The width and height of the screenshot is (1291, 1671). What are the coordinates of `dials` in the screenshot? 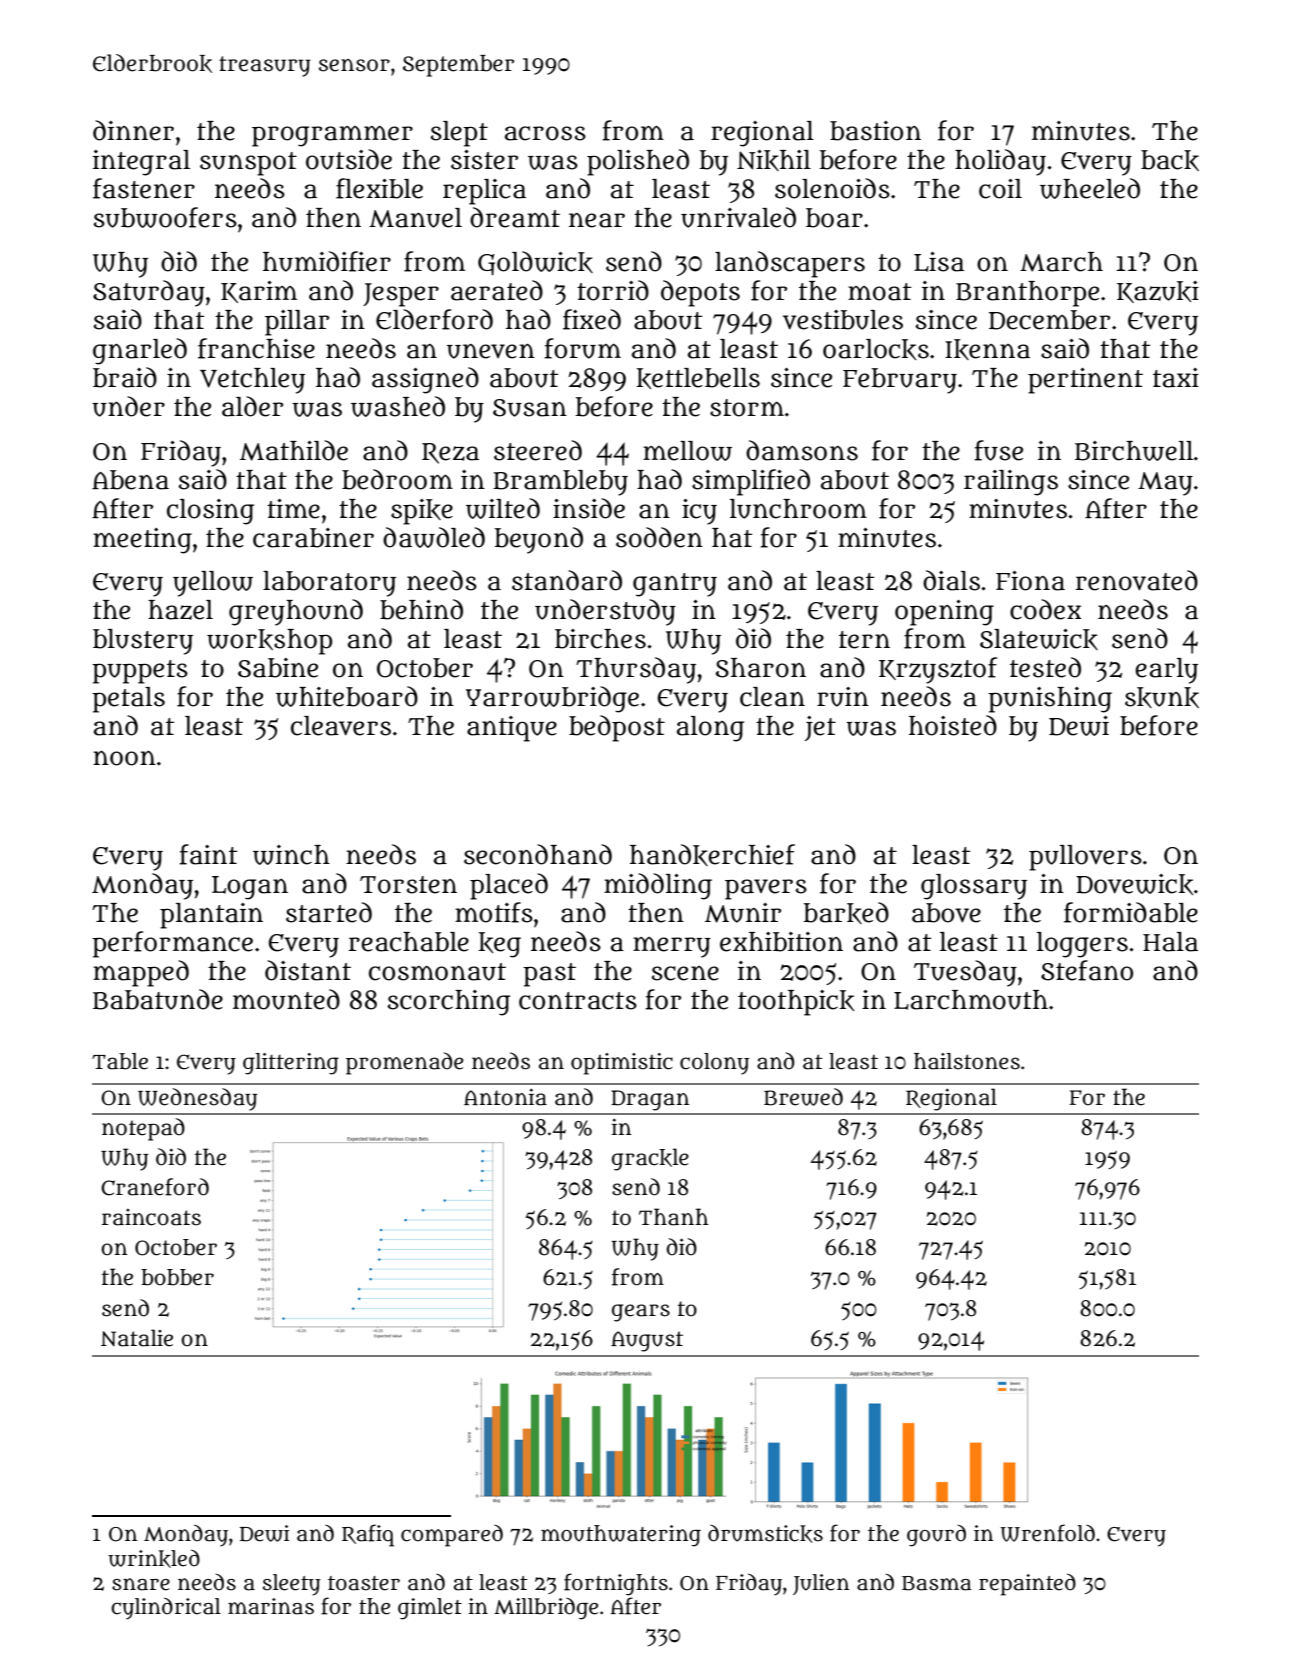 It's located at (951, 580).
